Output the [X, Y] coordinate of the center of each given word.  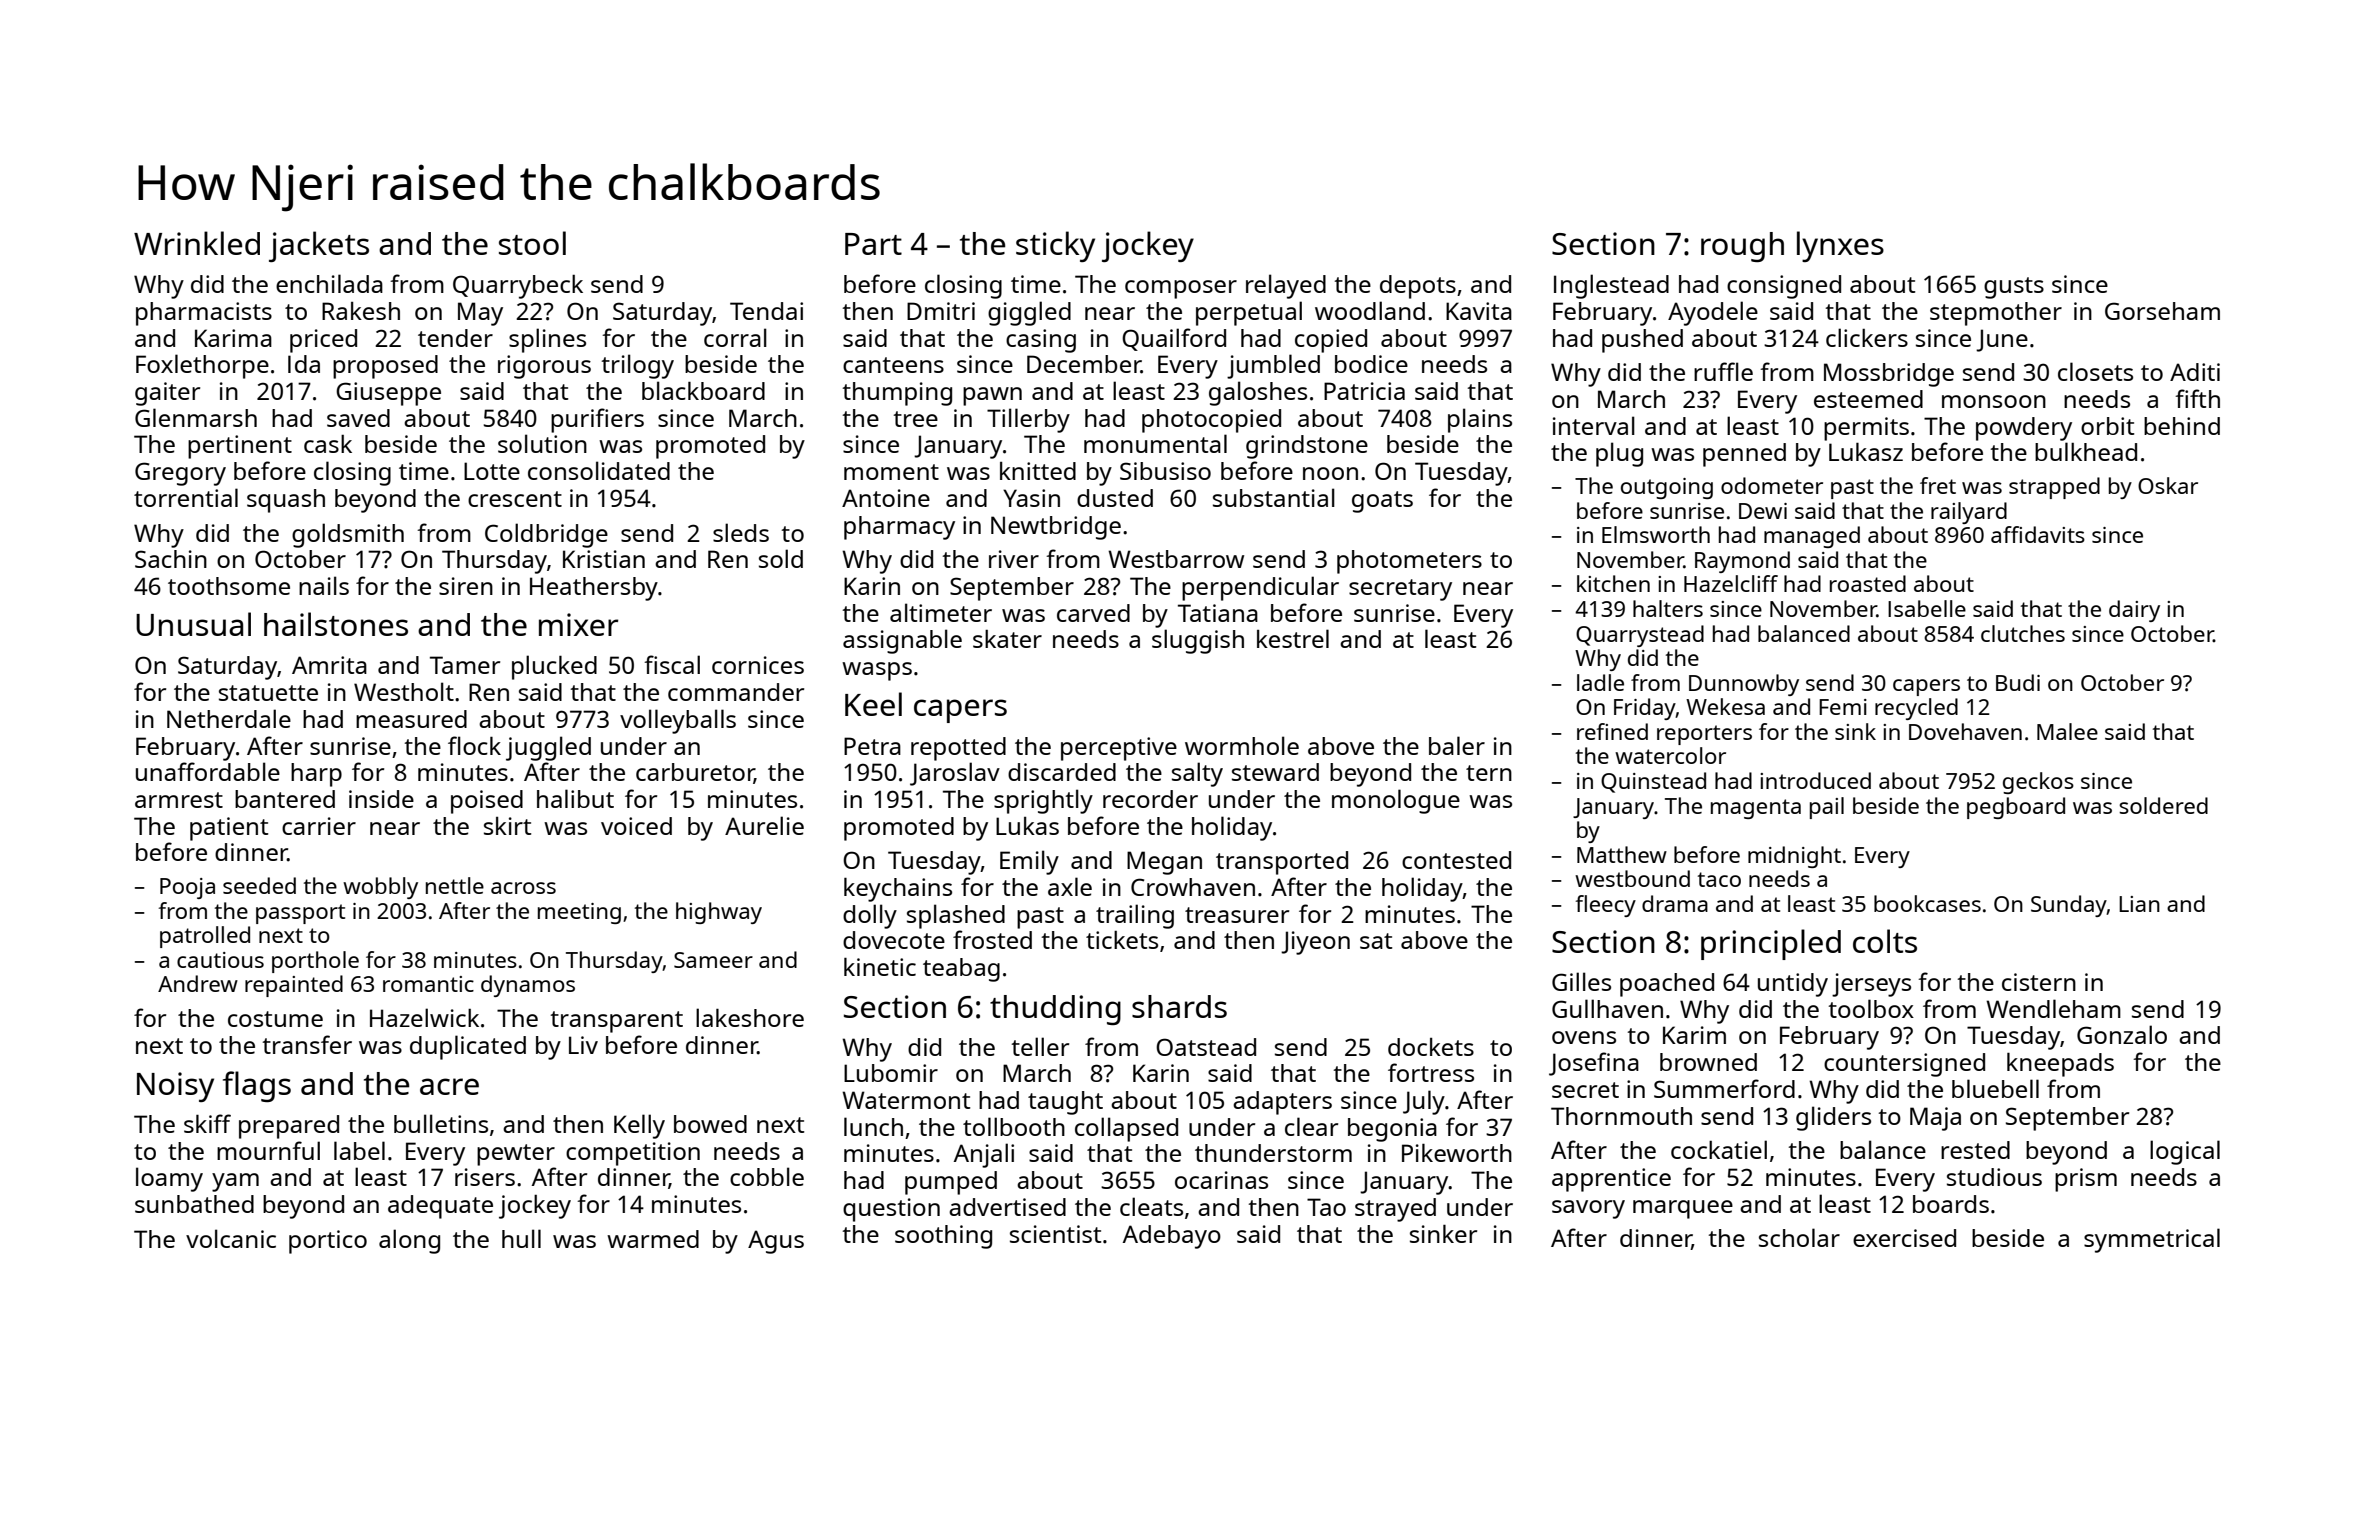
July [1424, 1102]
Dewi [1763, 511]
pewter [516, 1155]
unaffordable [208, 771]
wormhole [1242, 745]
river [1014, 559]
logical [2185, 1152]
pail [1827, 808]
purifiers [597, 420]
